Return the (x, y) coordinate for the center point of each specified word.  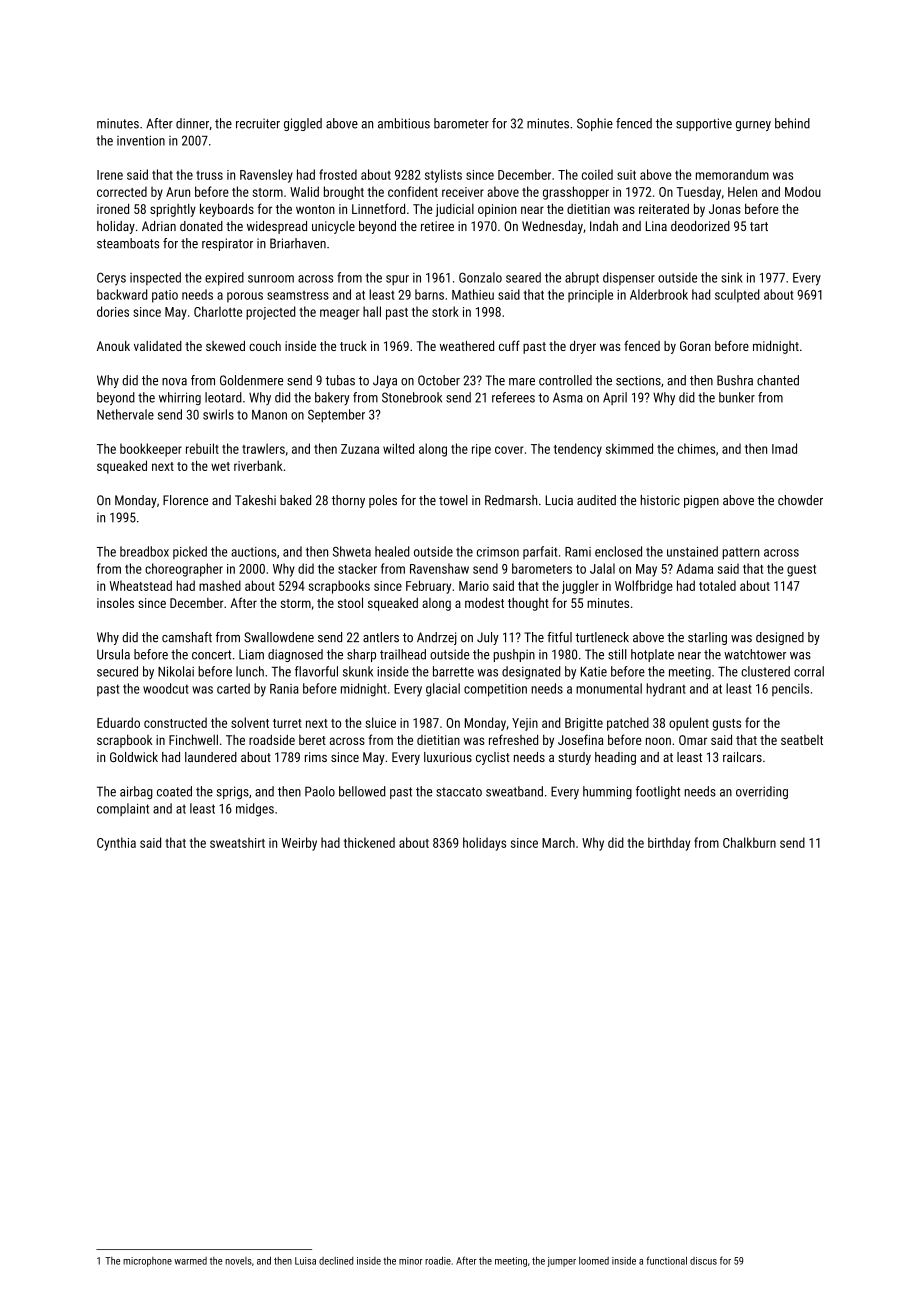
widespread (277, 227)
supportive (704, 124)
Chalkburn (749, 842)
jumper (561, 1262)
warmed (190, 1261)
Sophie (595, 124)
